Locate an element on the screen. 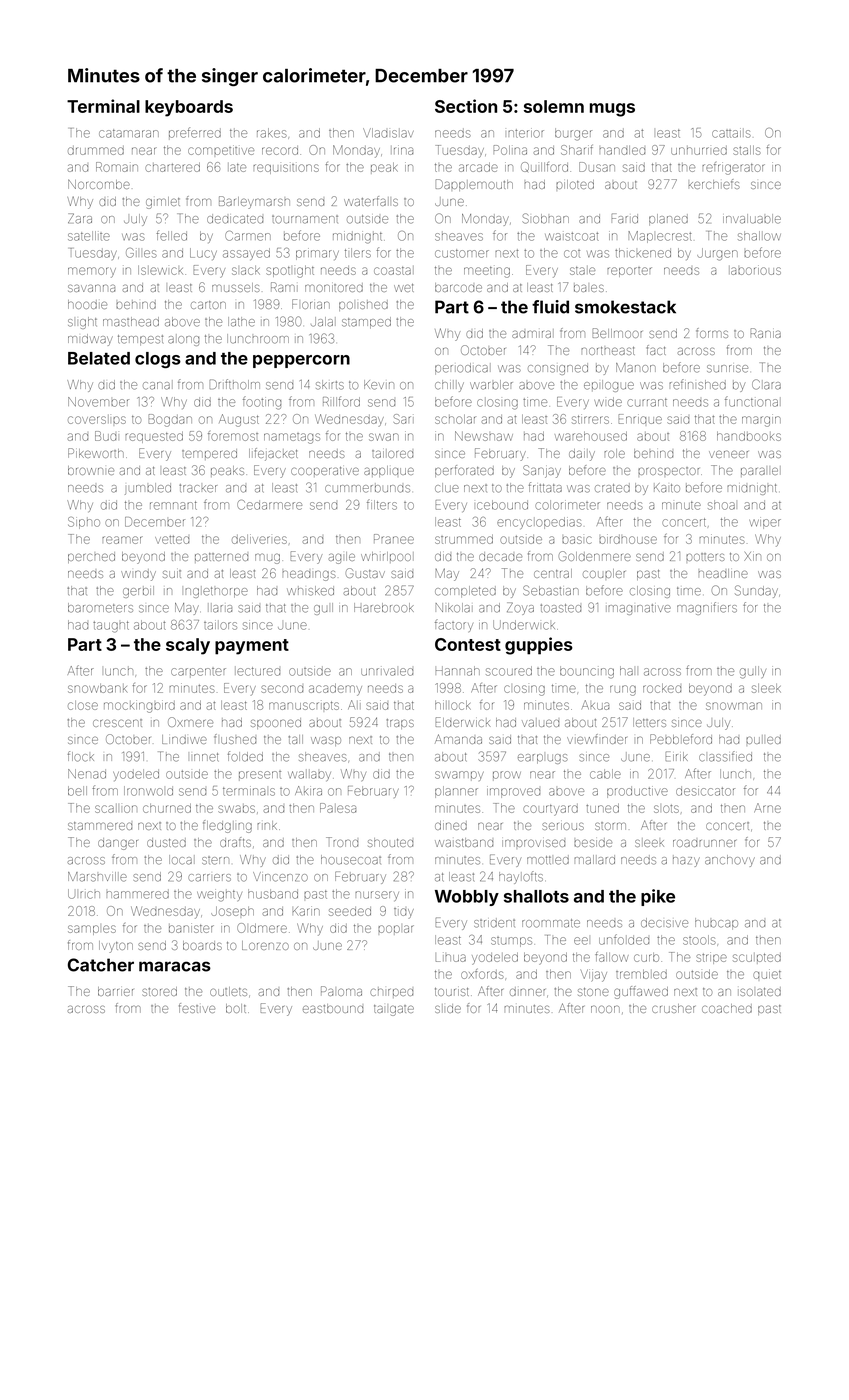 Image resolution: width=849 pixels, height=1400 pixels. mugs is located at coordinates (612, 110).
